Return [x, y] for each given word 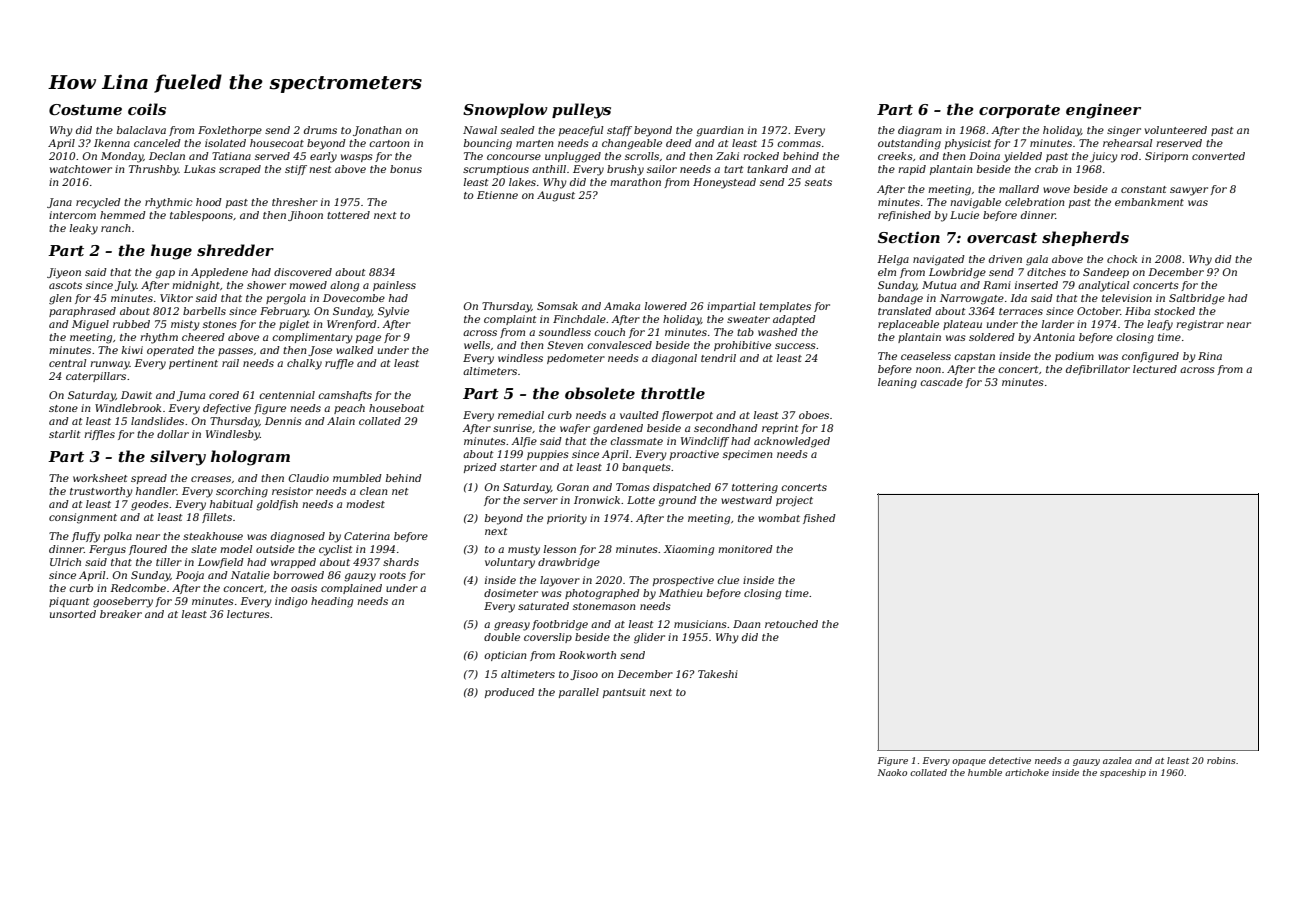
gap [165, 274]
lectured [1155, 369]
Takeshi [718, 674]
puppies [548, 455]
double [502, 637]
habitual [231, 504]
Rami [997, 285]
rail [230, 363]
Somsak [557, 306]
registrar [1200, 325]
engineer [1103, 111]
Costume [85, 109]
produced [510, 693]
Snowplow [505, 110]
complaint [510, 320]
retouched [791, 624]
